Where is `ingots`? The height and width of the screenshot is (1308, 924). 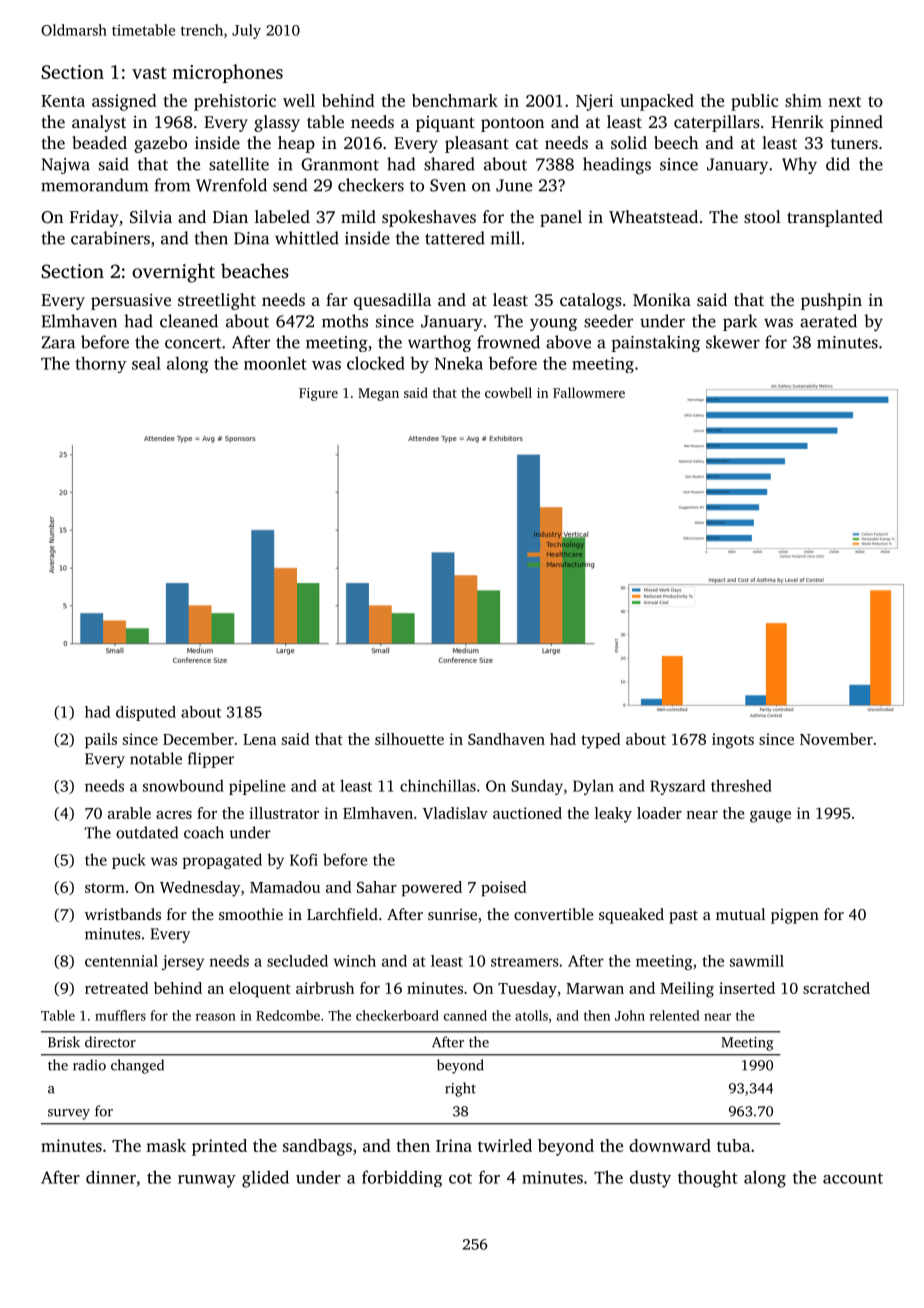
ingots is located at coordinates (733, 741).
